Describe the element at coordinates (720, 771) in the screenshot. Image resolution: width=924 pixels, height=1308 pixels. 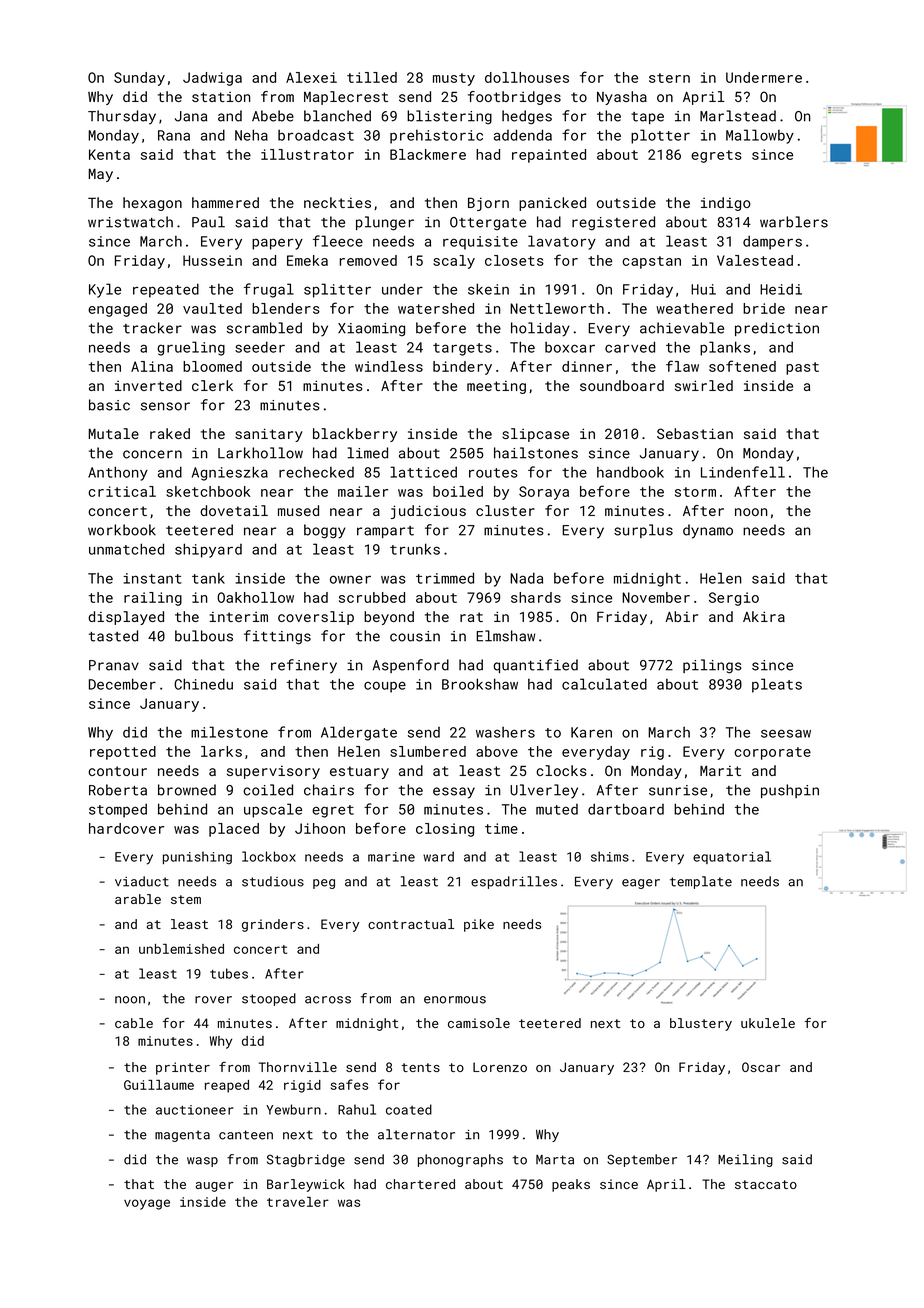
I see `Marit` at that location.
